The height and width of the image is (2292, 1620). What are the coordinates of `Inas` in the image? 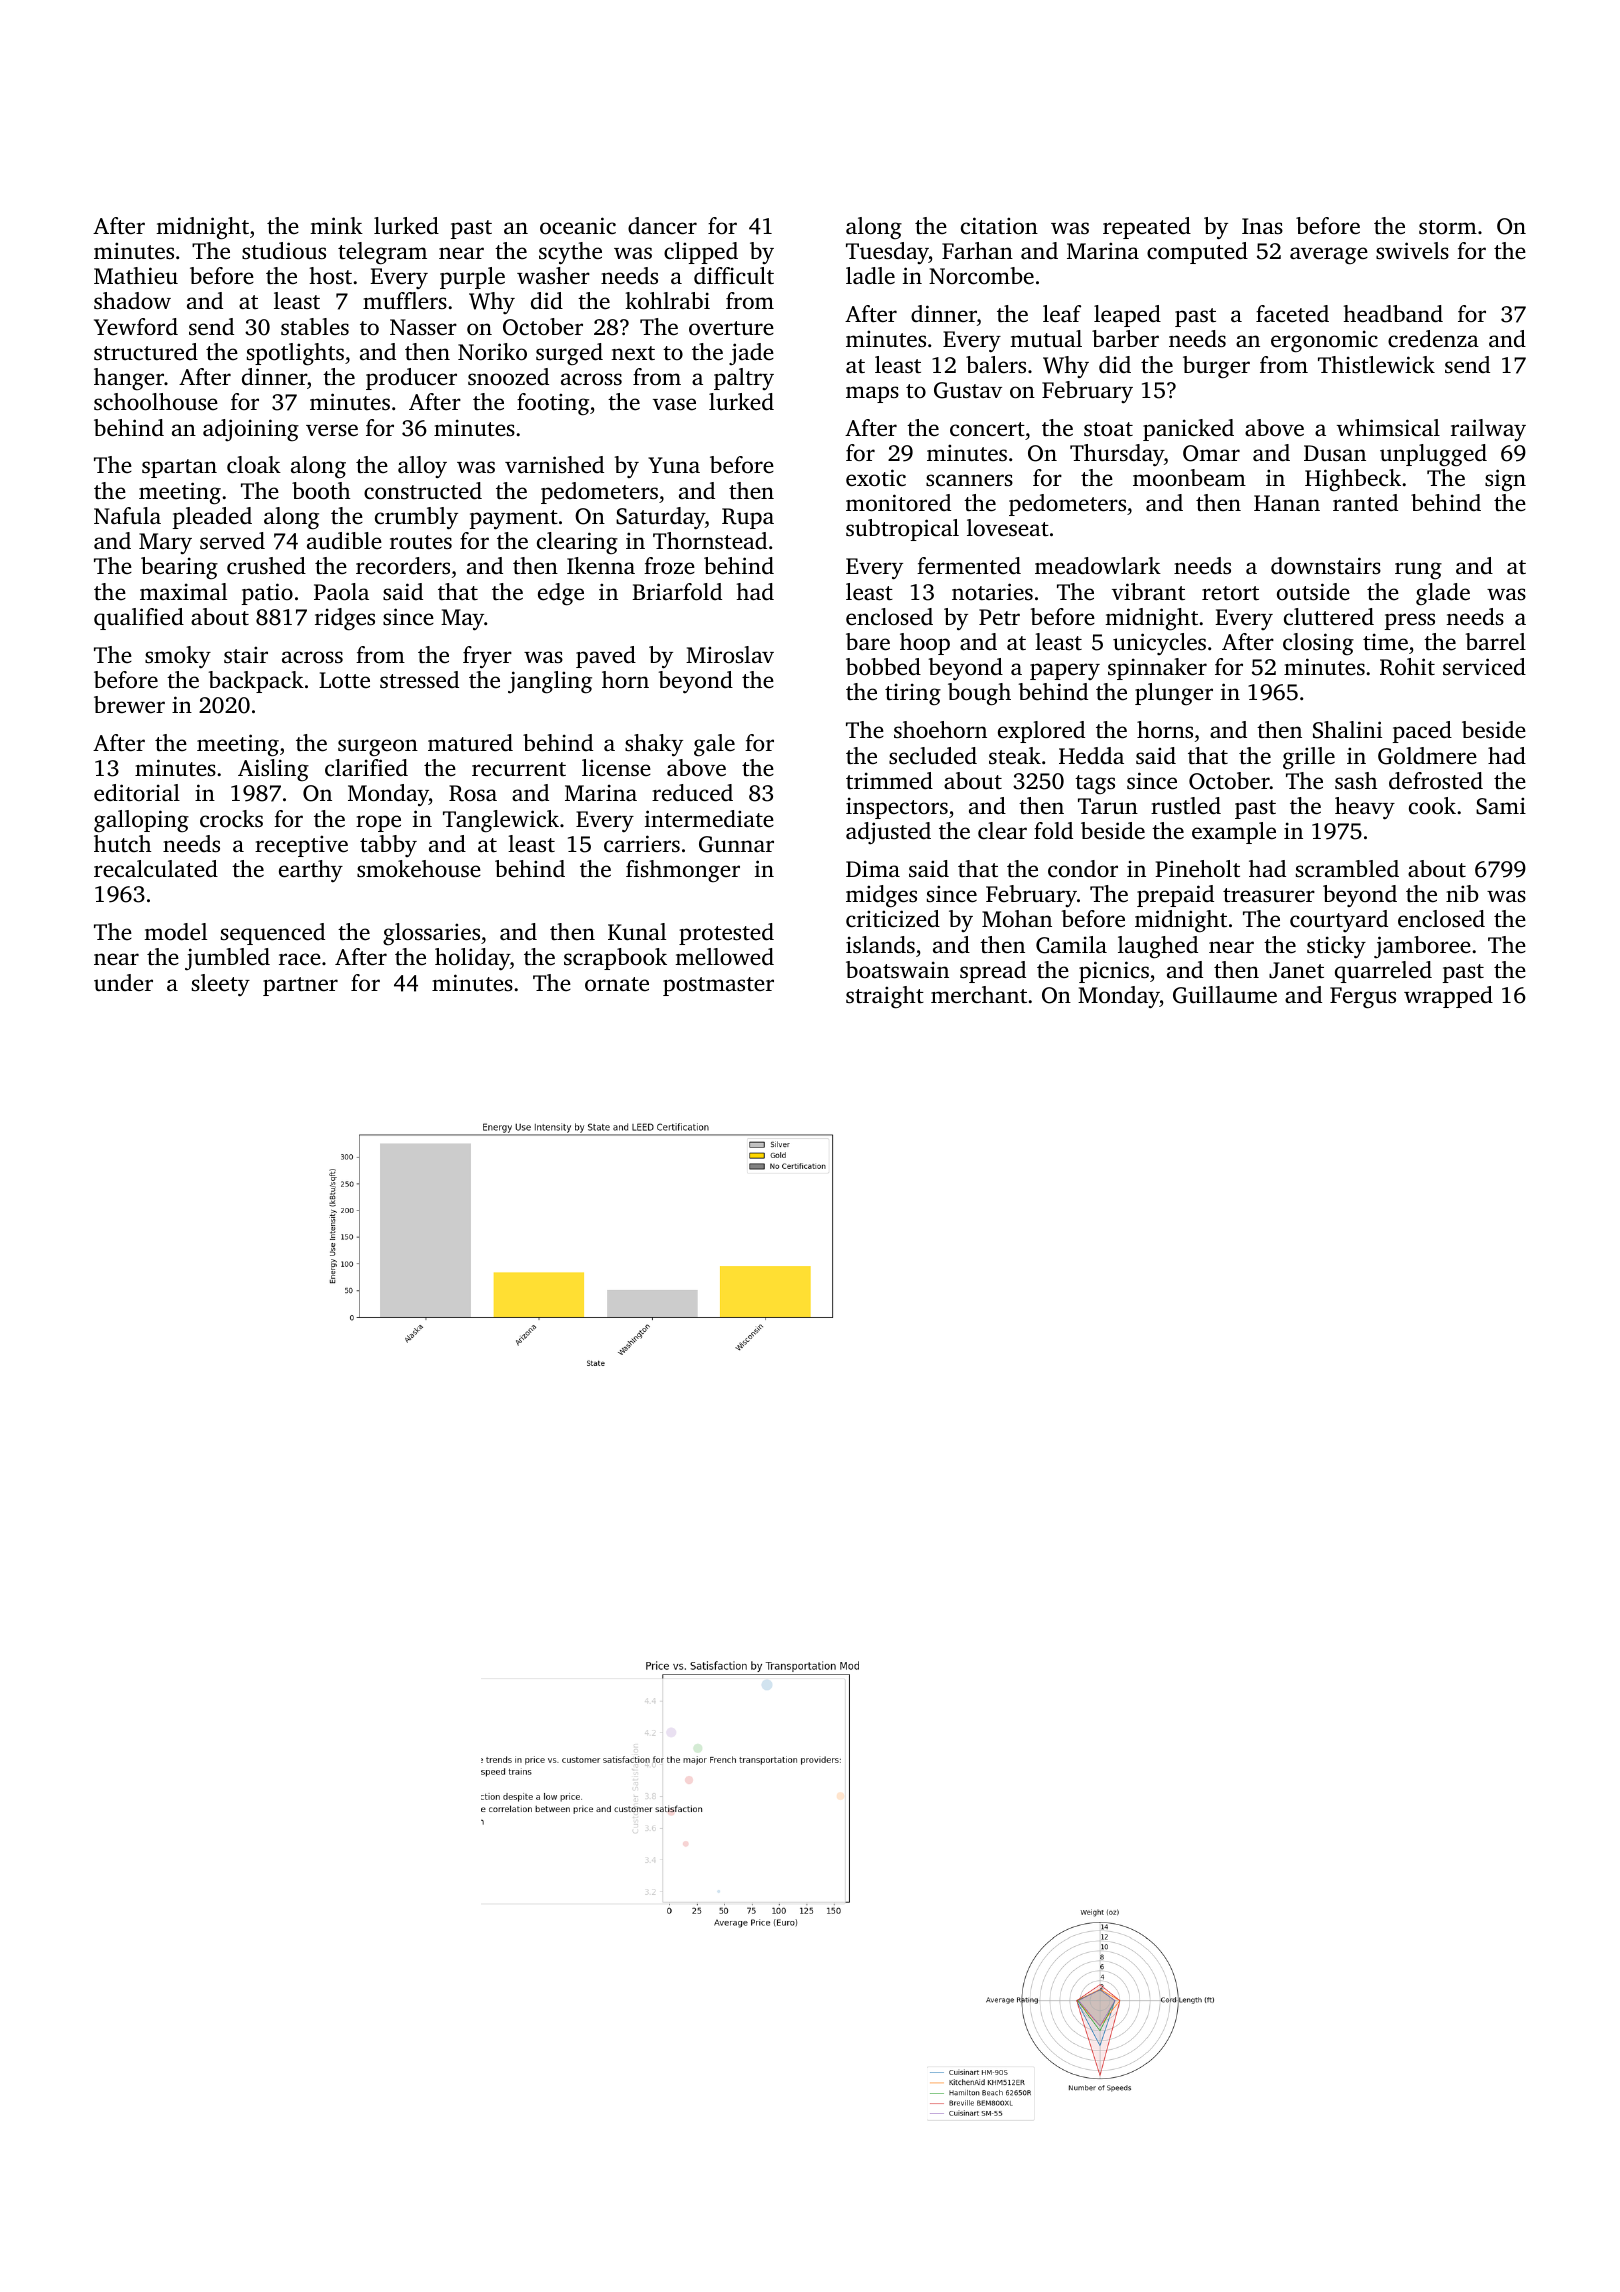 It's located at (1262, 226).
